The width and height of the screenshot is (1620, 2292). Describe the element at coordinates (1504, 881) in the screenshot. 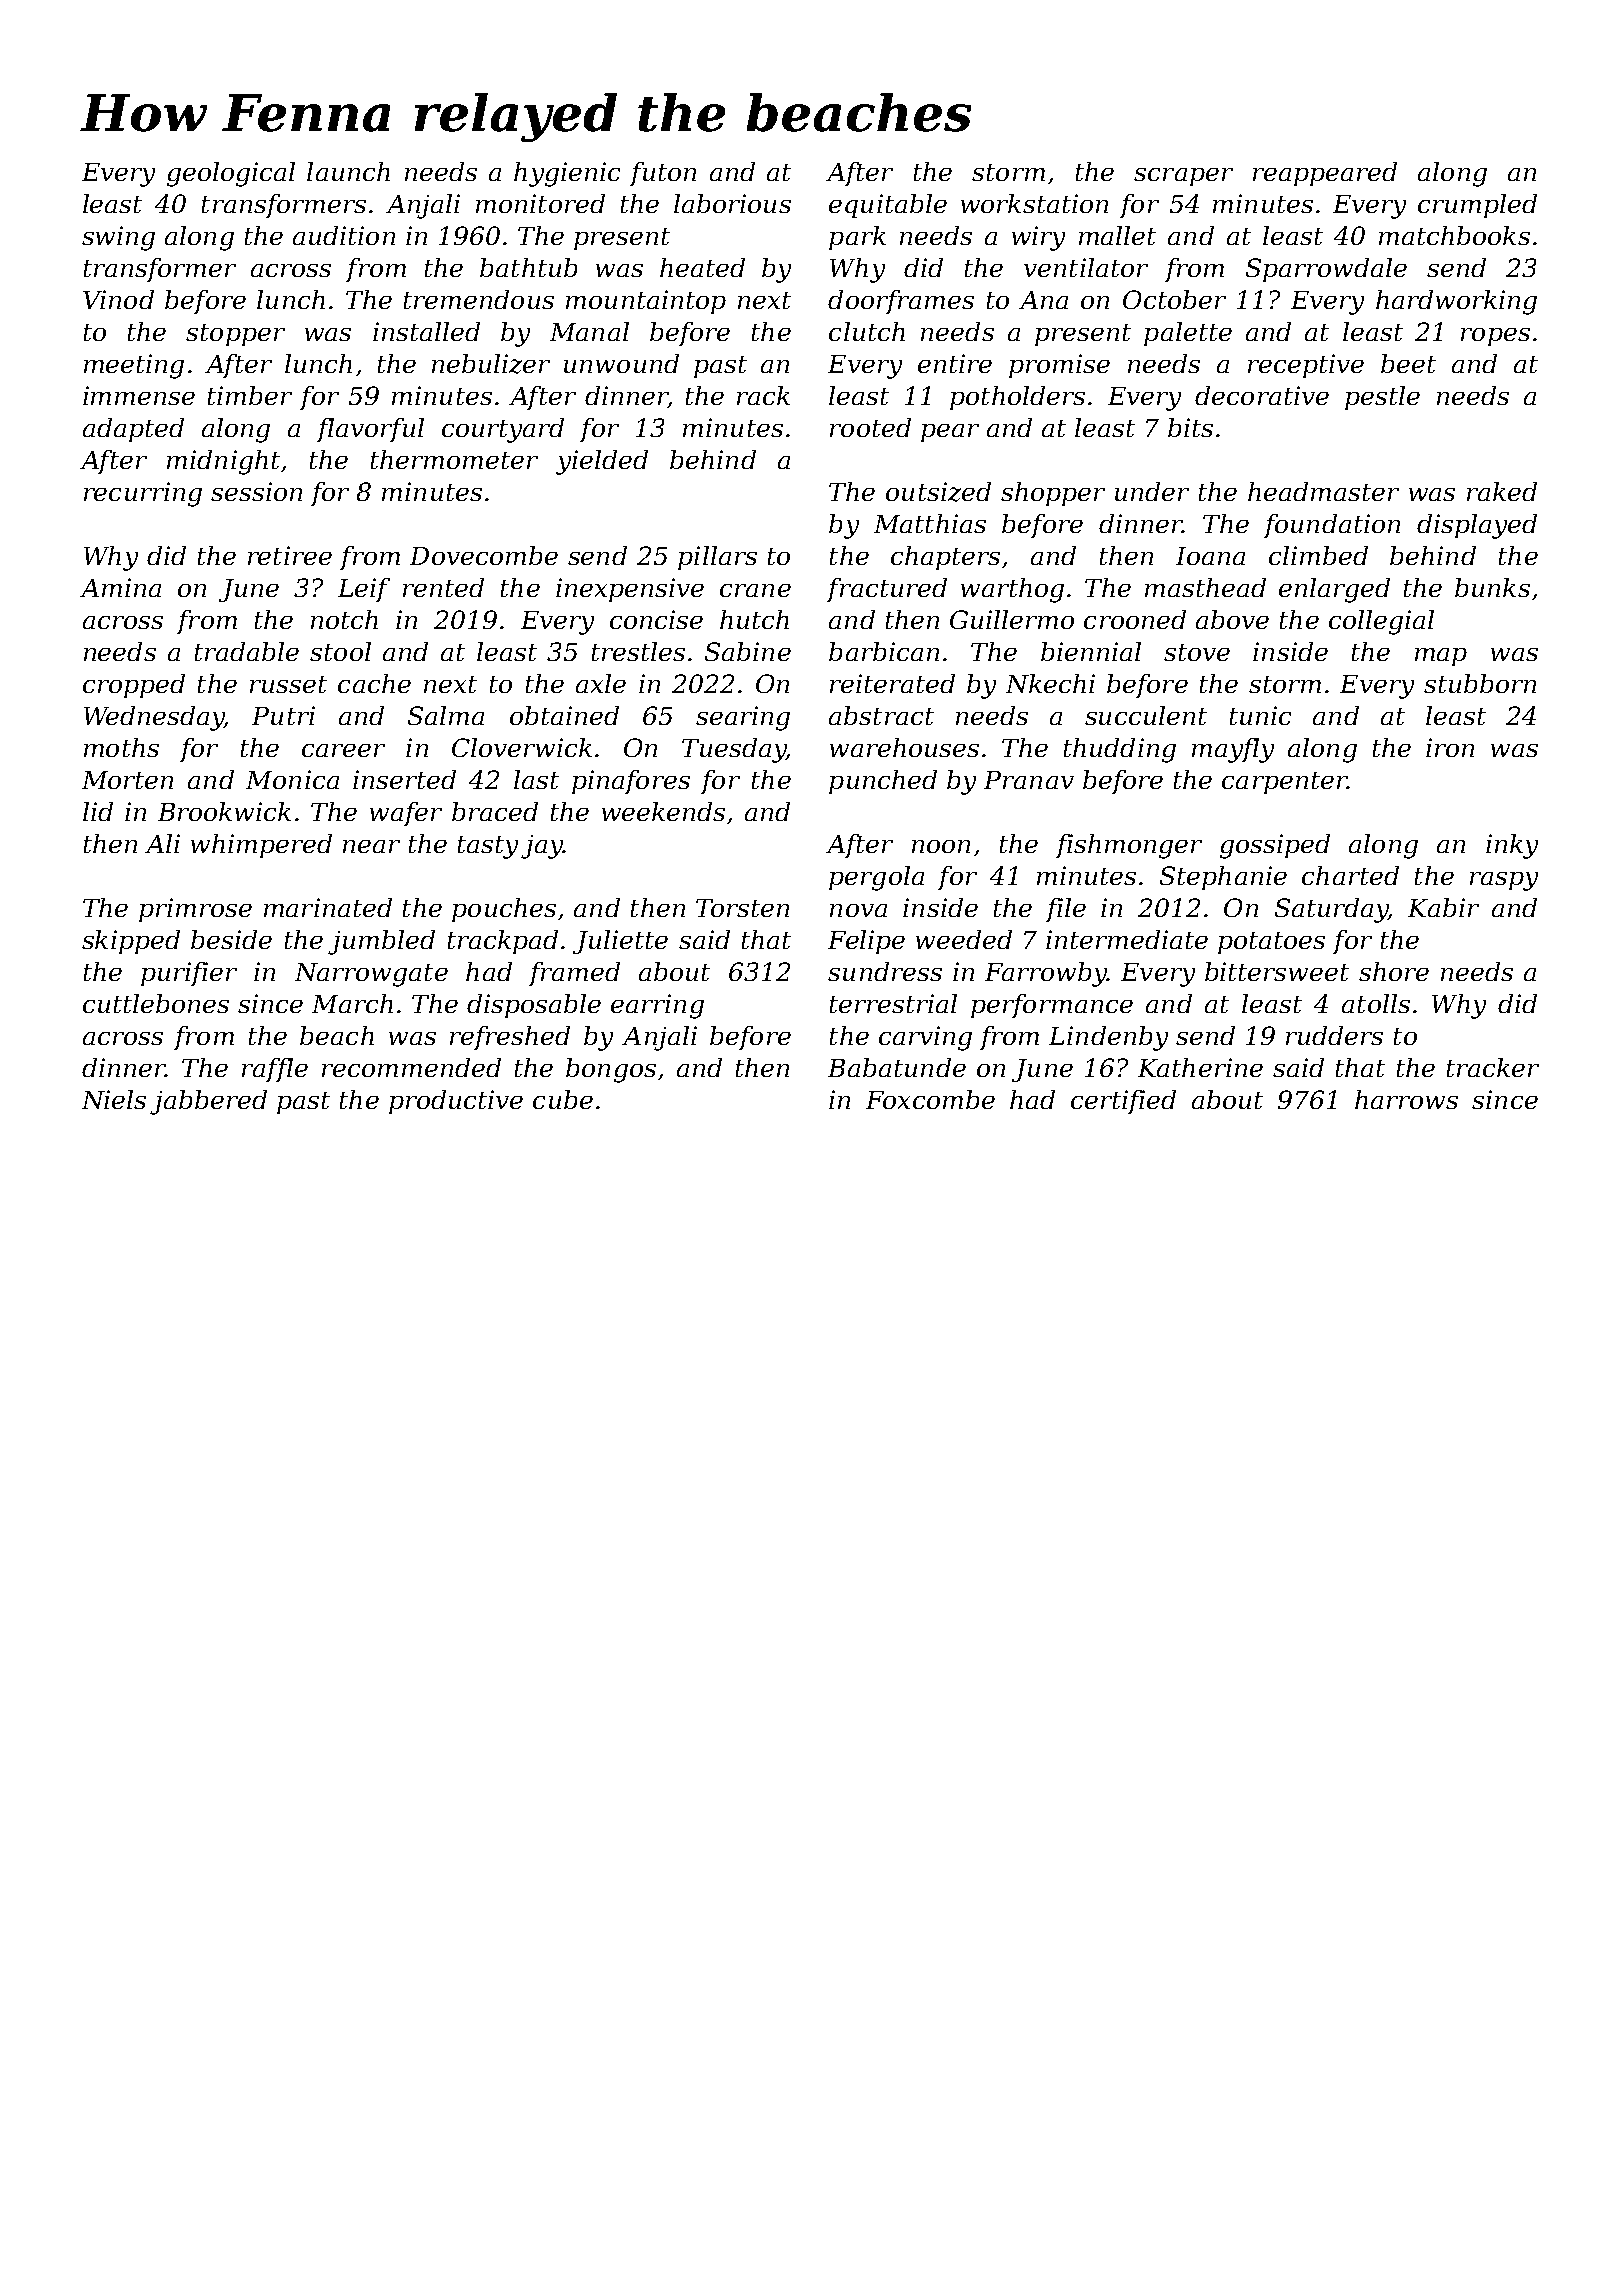

I see `raspy` at that location.
